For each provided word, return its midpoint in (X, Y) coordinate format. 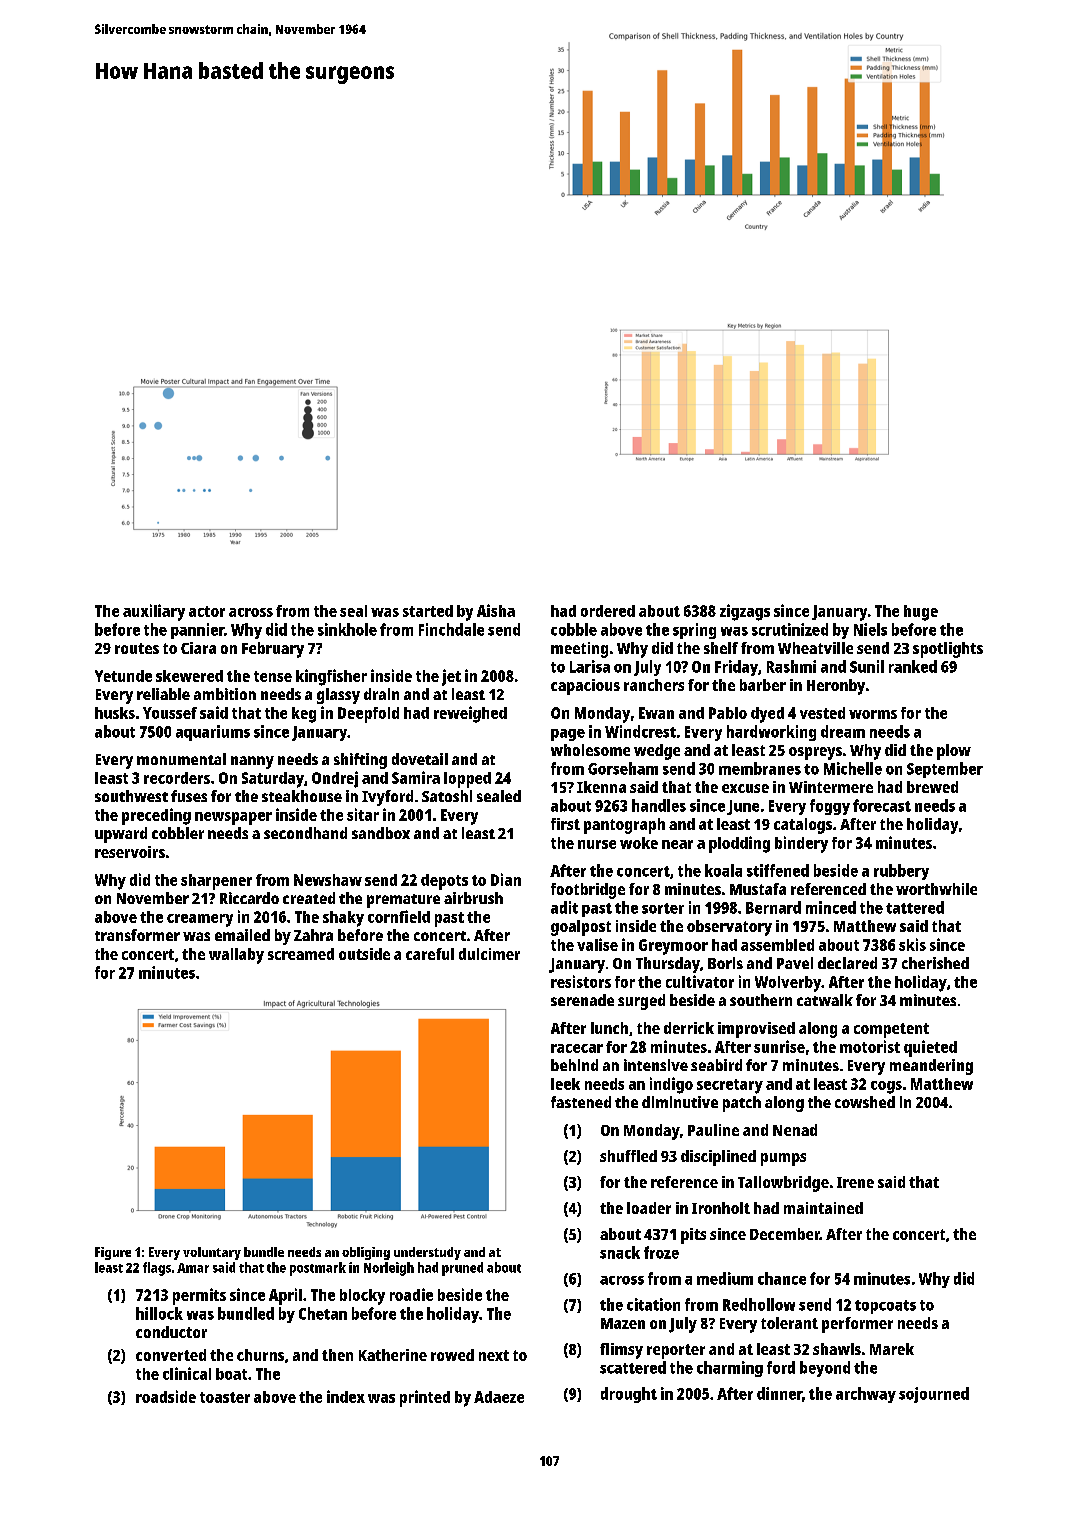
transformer (137, 935)
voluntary (212, 1253)
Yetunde (123, 676)
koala (723, 870)
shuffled (628, 1156)
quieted (930, 1048)
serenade (582, 1000)
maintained (823, 1208)
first (565, 824)
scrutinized (790, 629)
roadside (166, 1396)
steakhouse (302, 796)
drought (629, 1395)
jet (451, 677)
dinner (779, 1393)
